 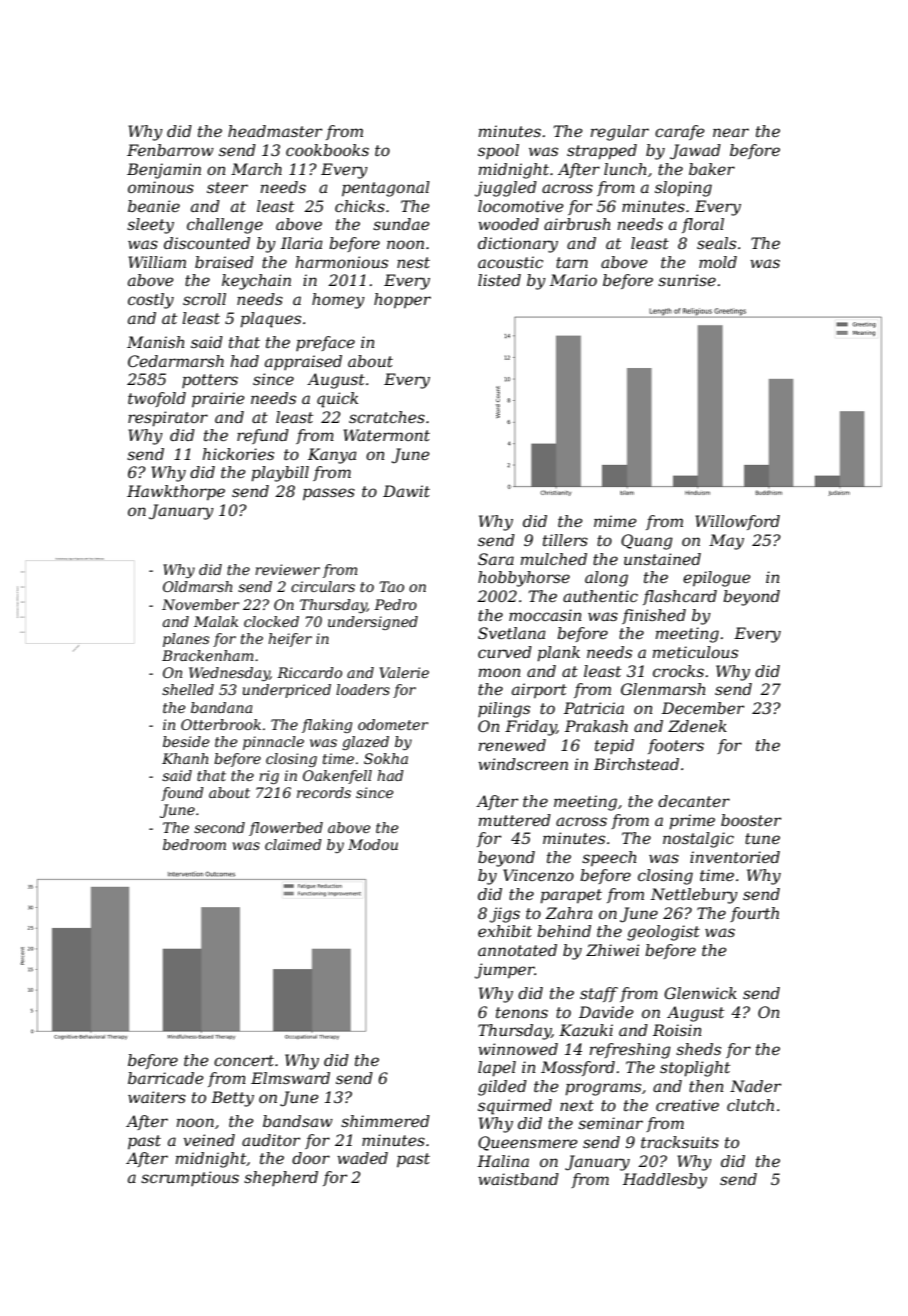 What do you see at coordinates (545, 615) in the screenshot?
I see `moccasin` at bounding box center [545, 615].
